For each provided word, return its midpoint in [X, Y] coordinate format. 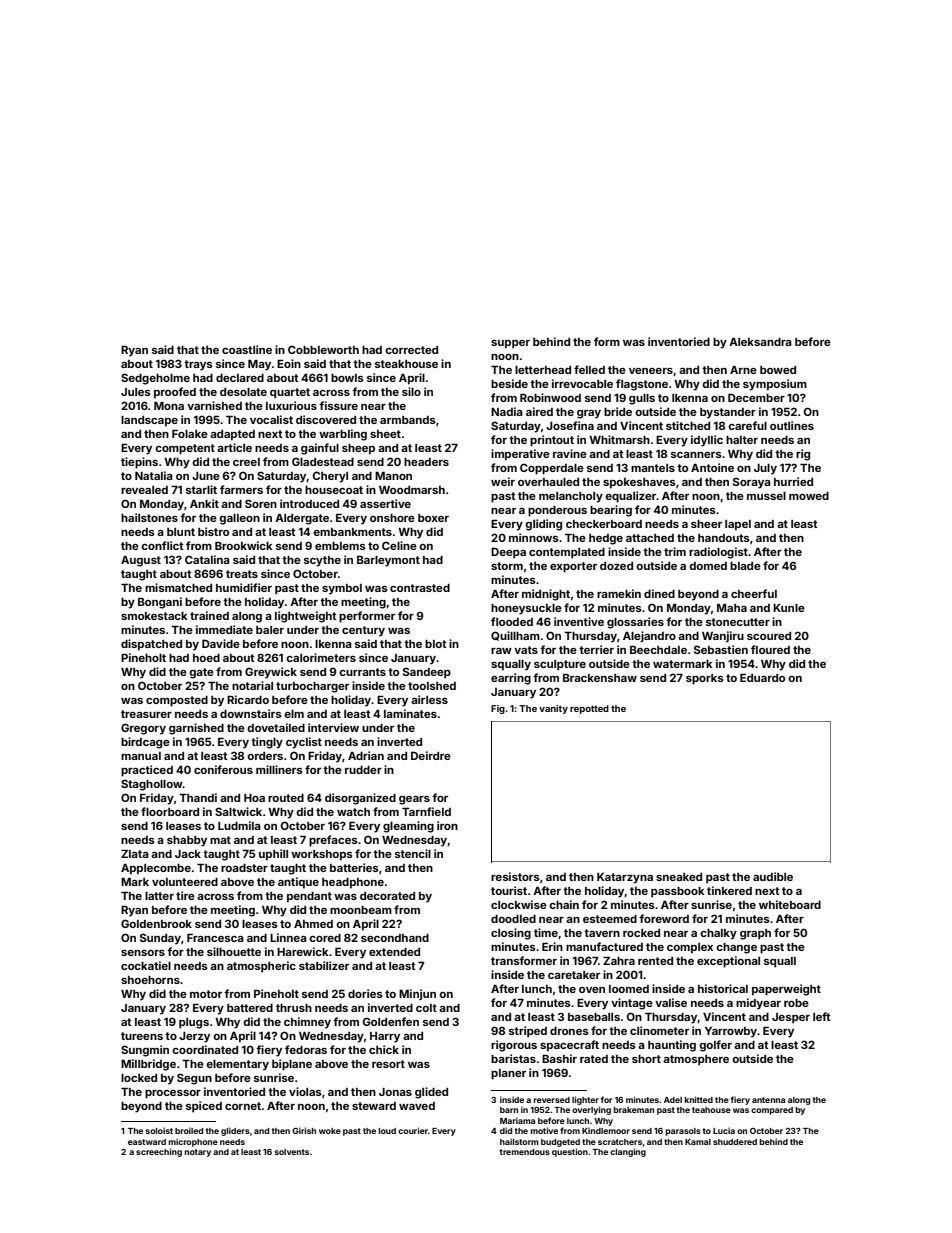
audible [773, 876]
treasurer [146, 714]
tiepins [139, 463]
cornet [243, 1106]
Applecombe [156, 869]
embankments [352, 532]
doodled [513, 919]
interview [333, 727]
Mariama [517, 1120]
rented [655, 961]
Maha [732, 608]
